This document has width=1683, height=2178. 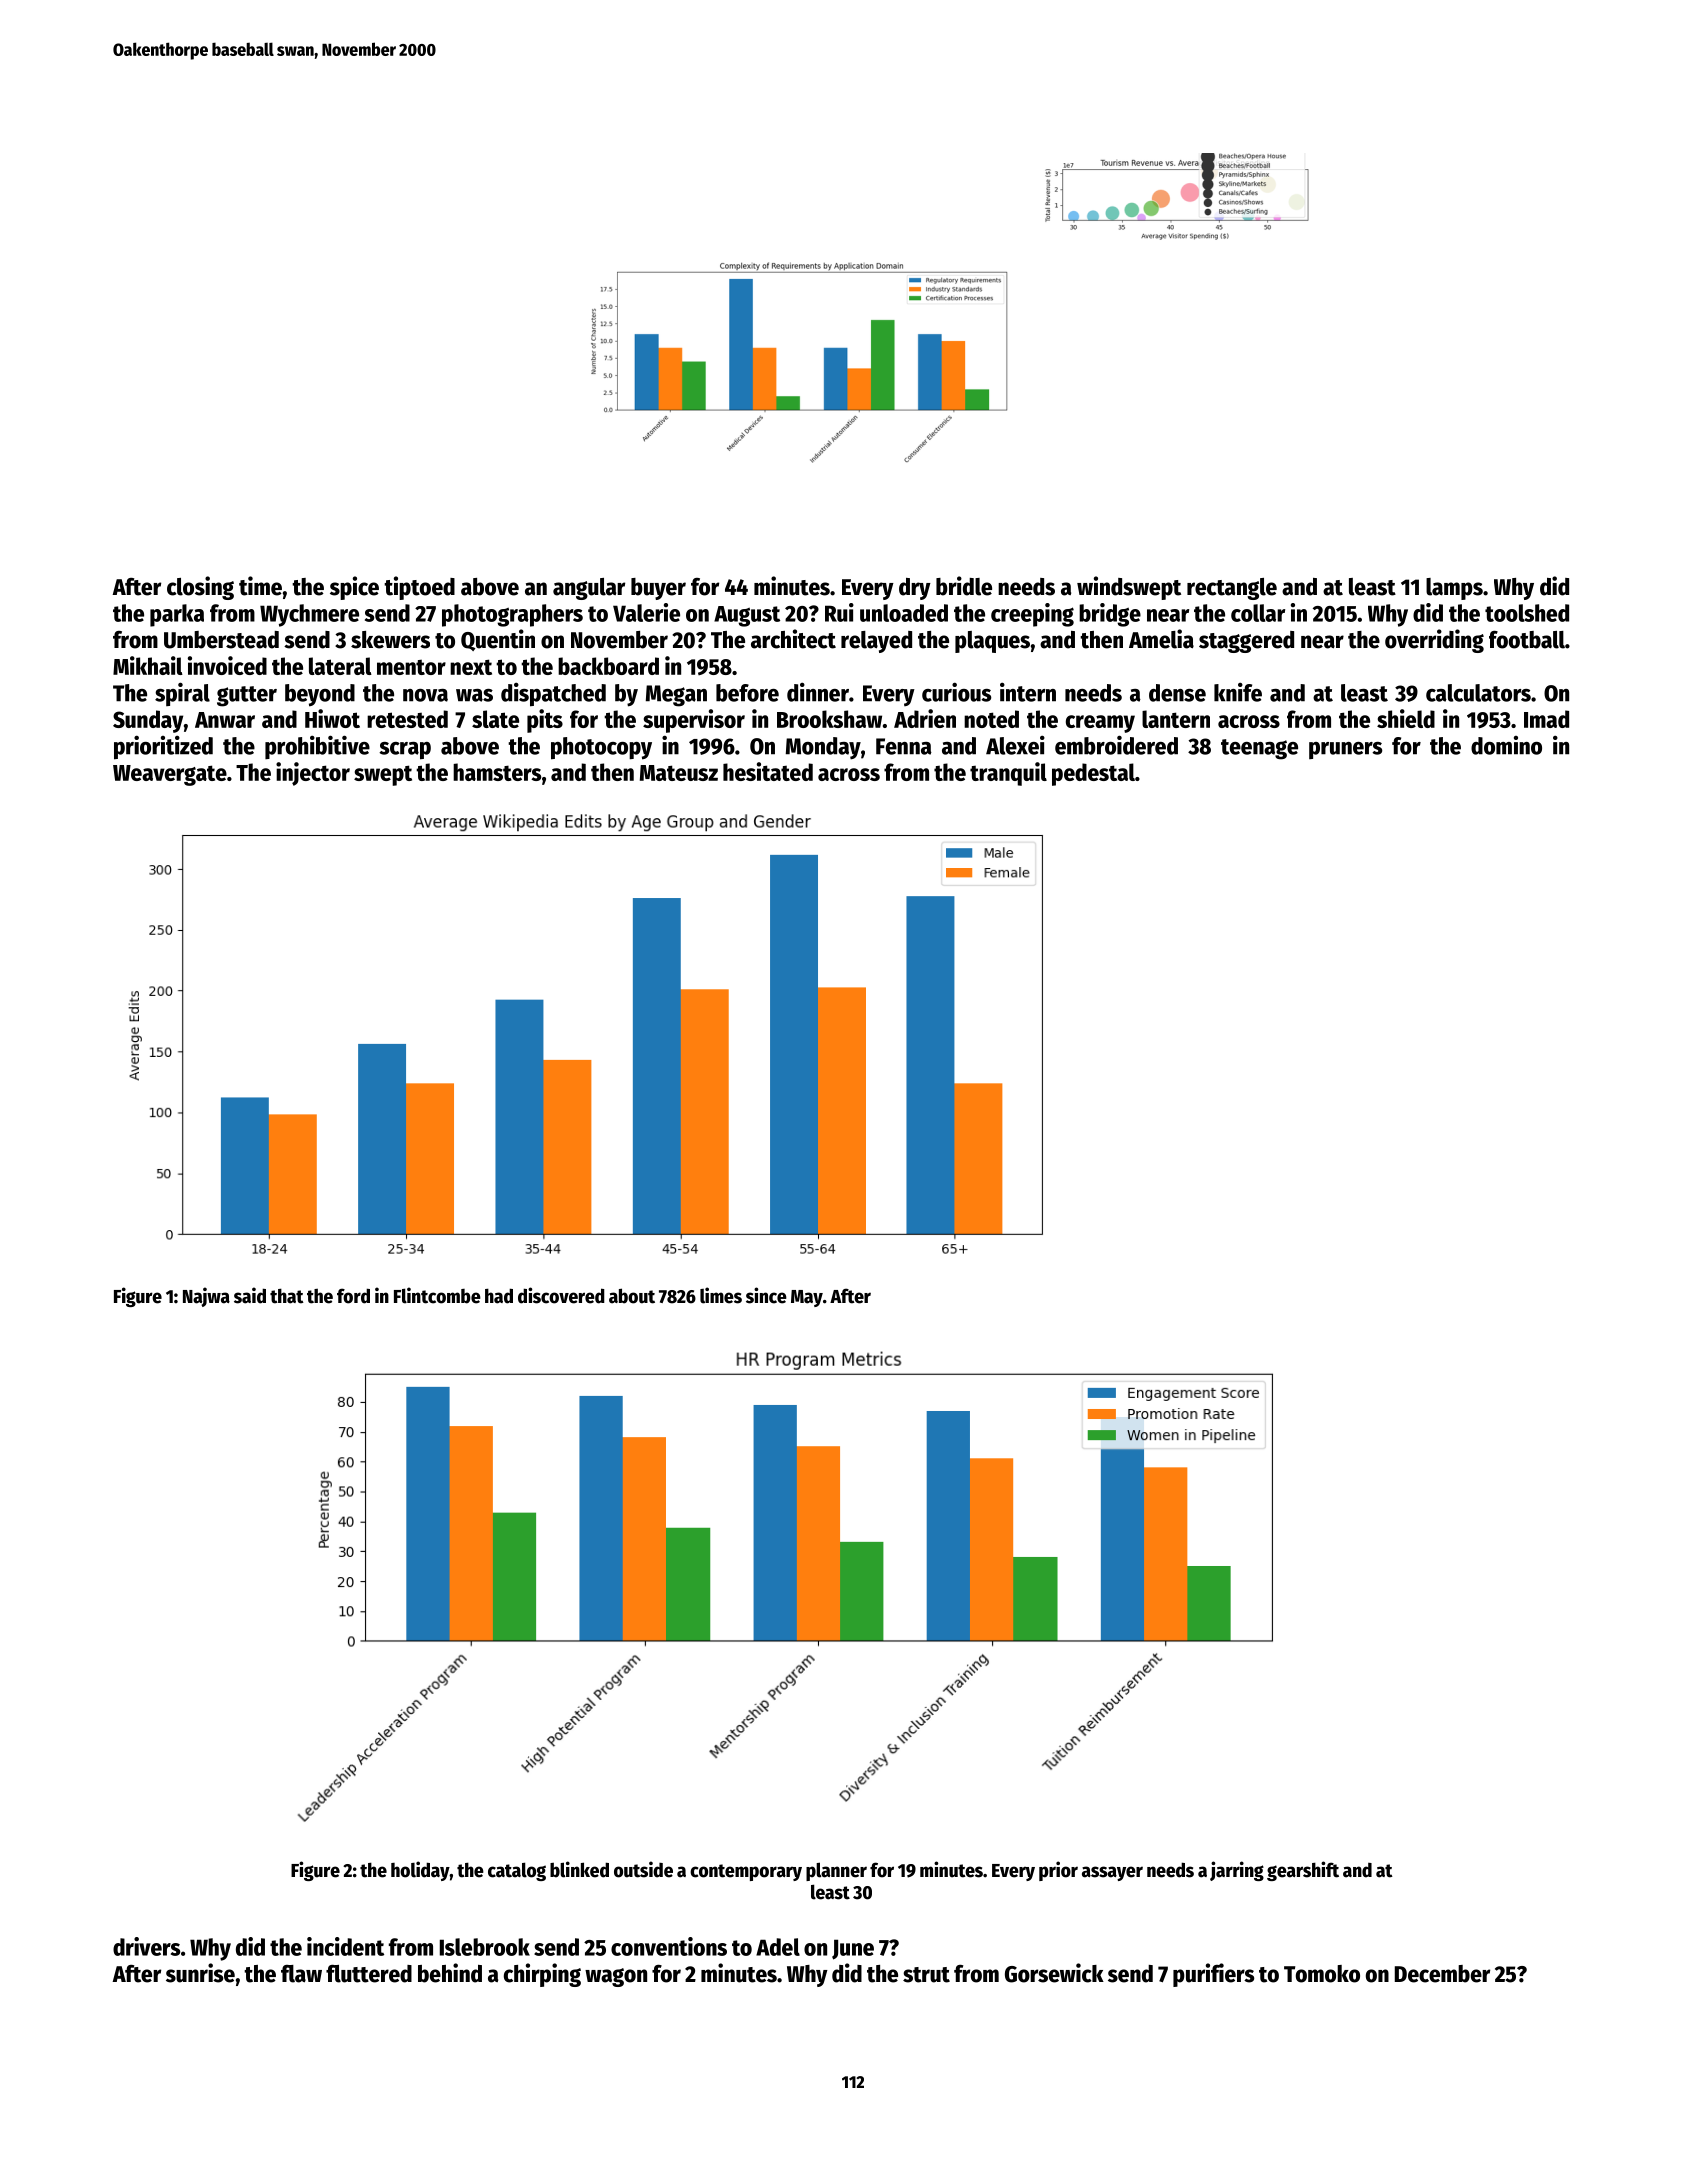 What do you see at coordinates (721, 1295) in the document?
I see `limes` at bounding box center [721, 1295].
